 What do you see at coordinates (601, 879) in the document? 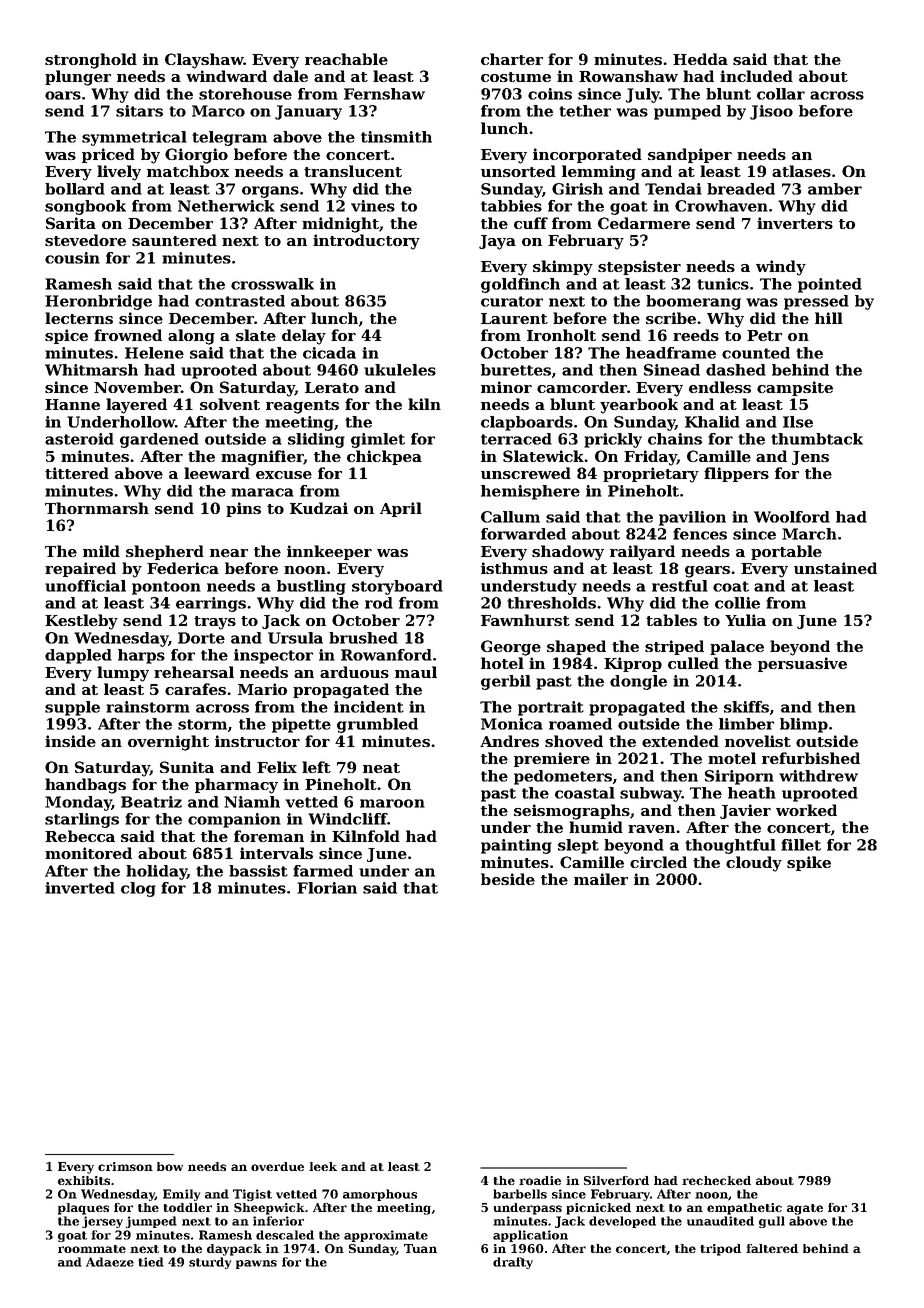
I see `mailer` at bounding box center [601, 879].
